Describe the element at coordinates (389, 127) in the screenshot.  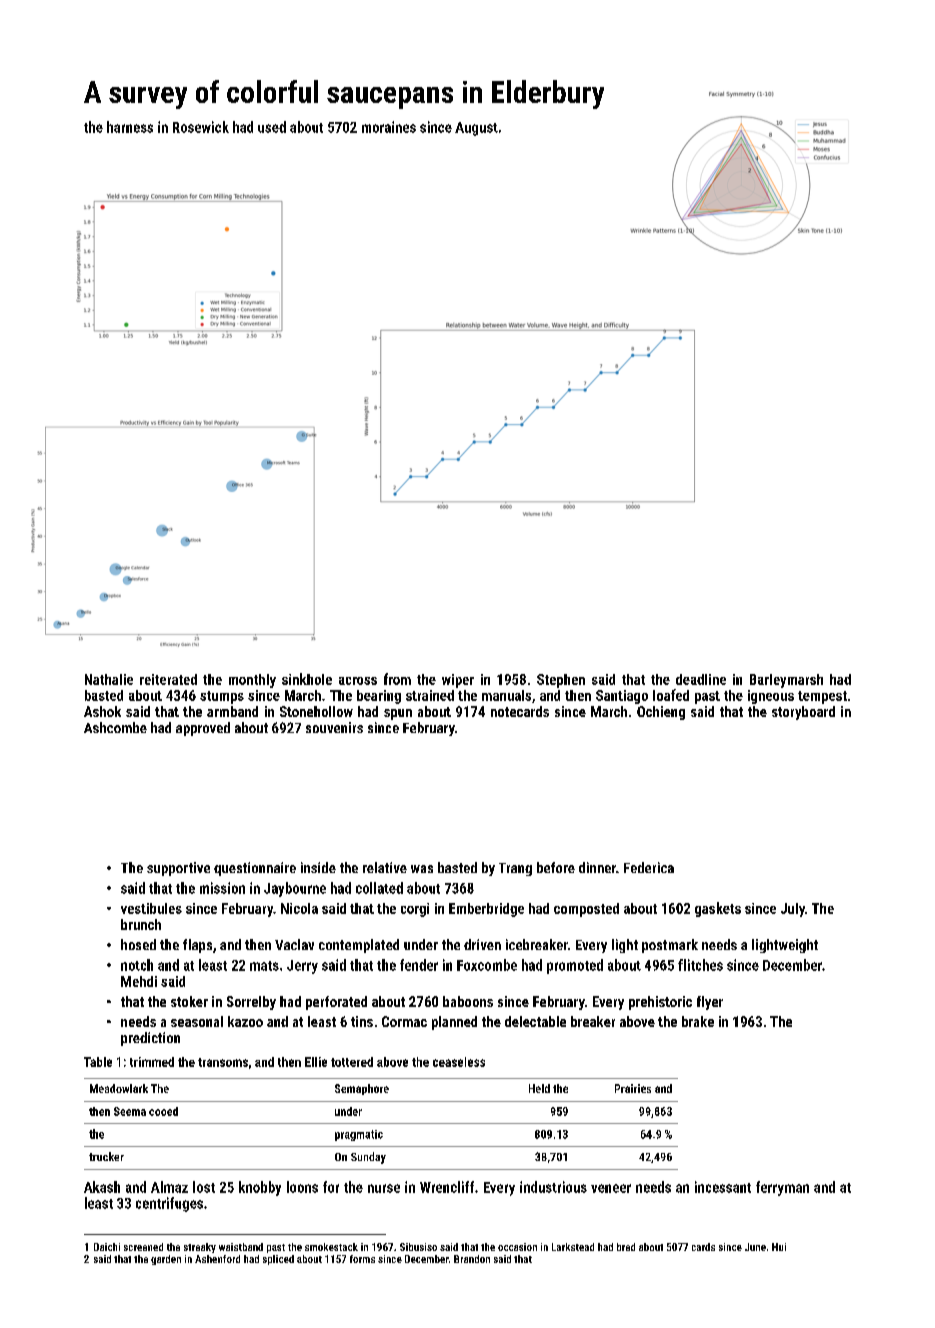
I see `moraines` at that location.
